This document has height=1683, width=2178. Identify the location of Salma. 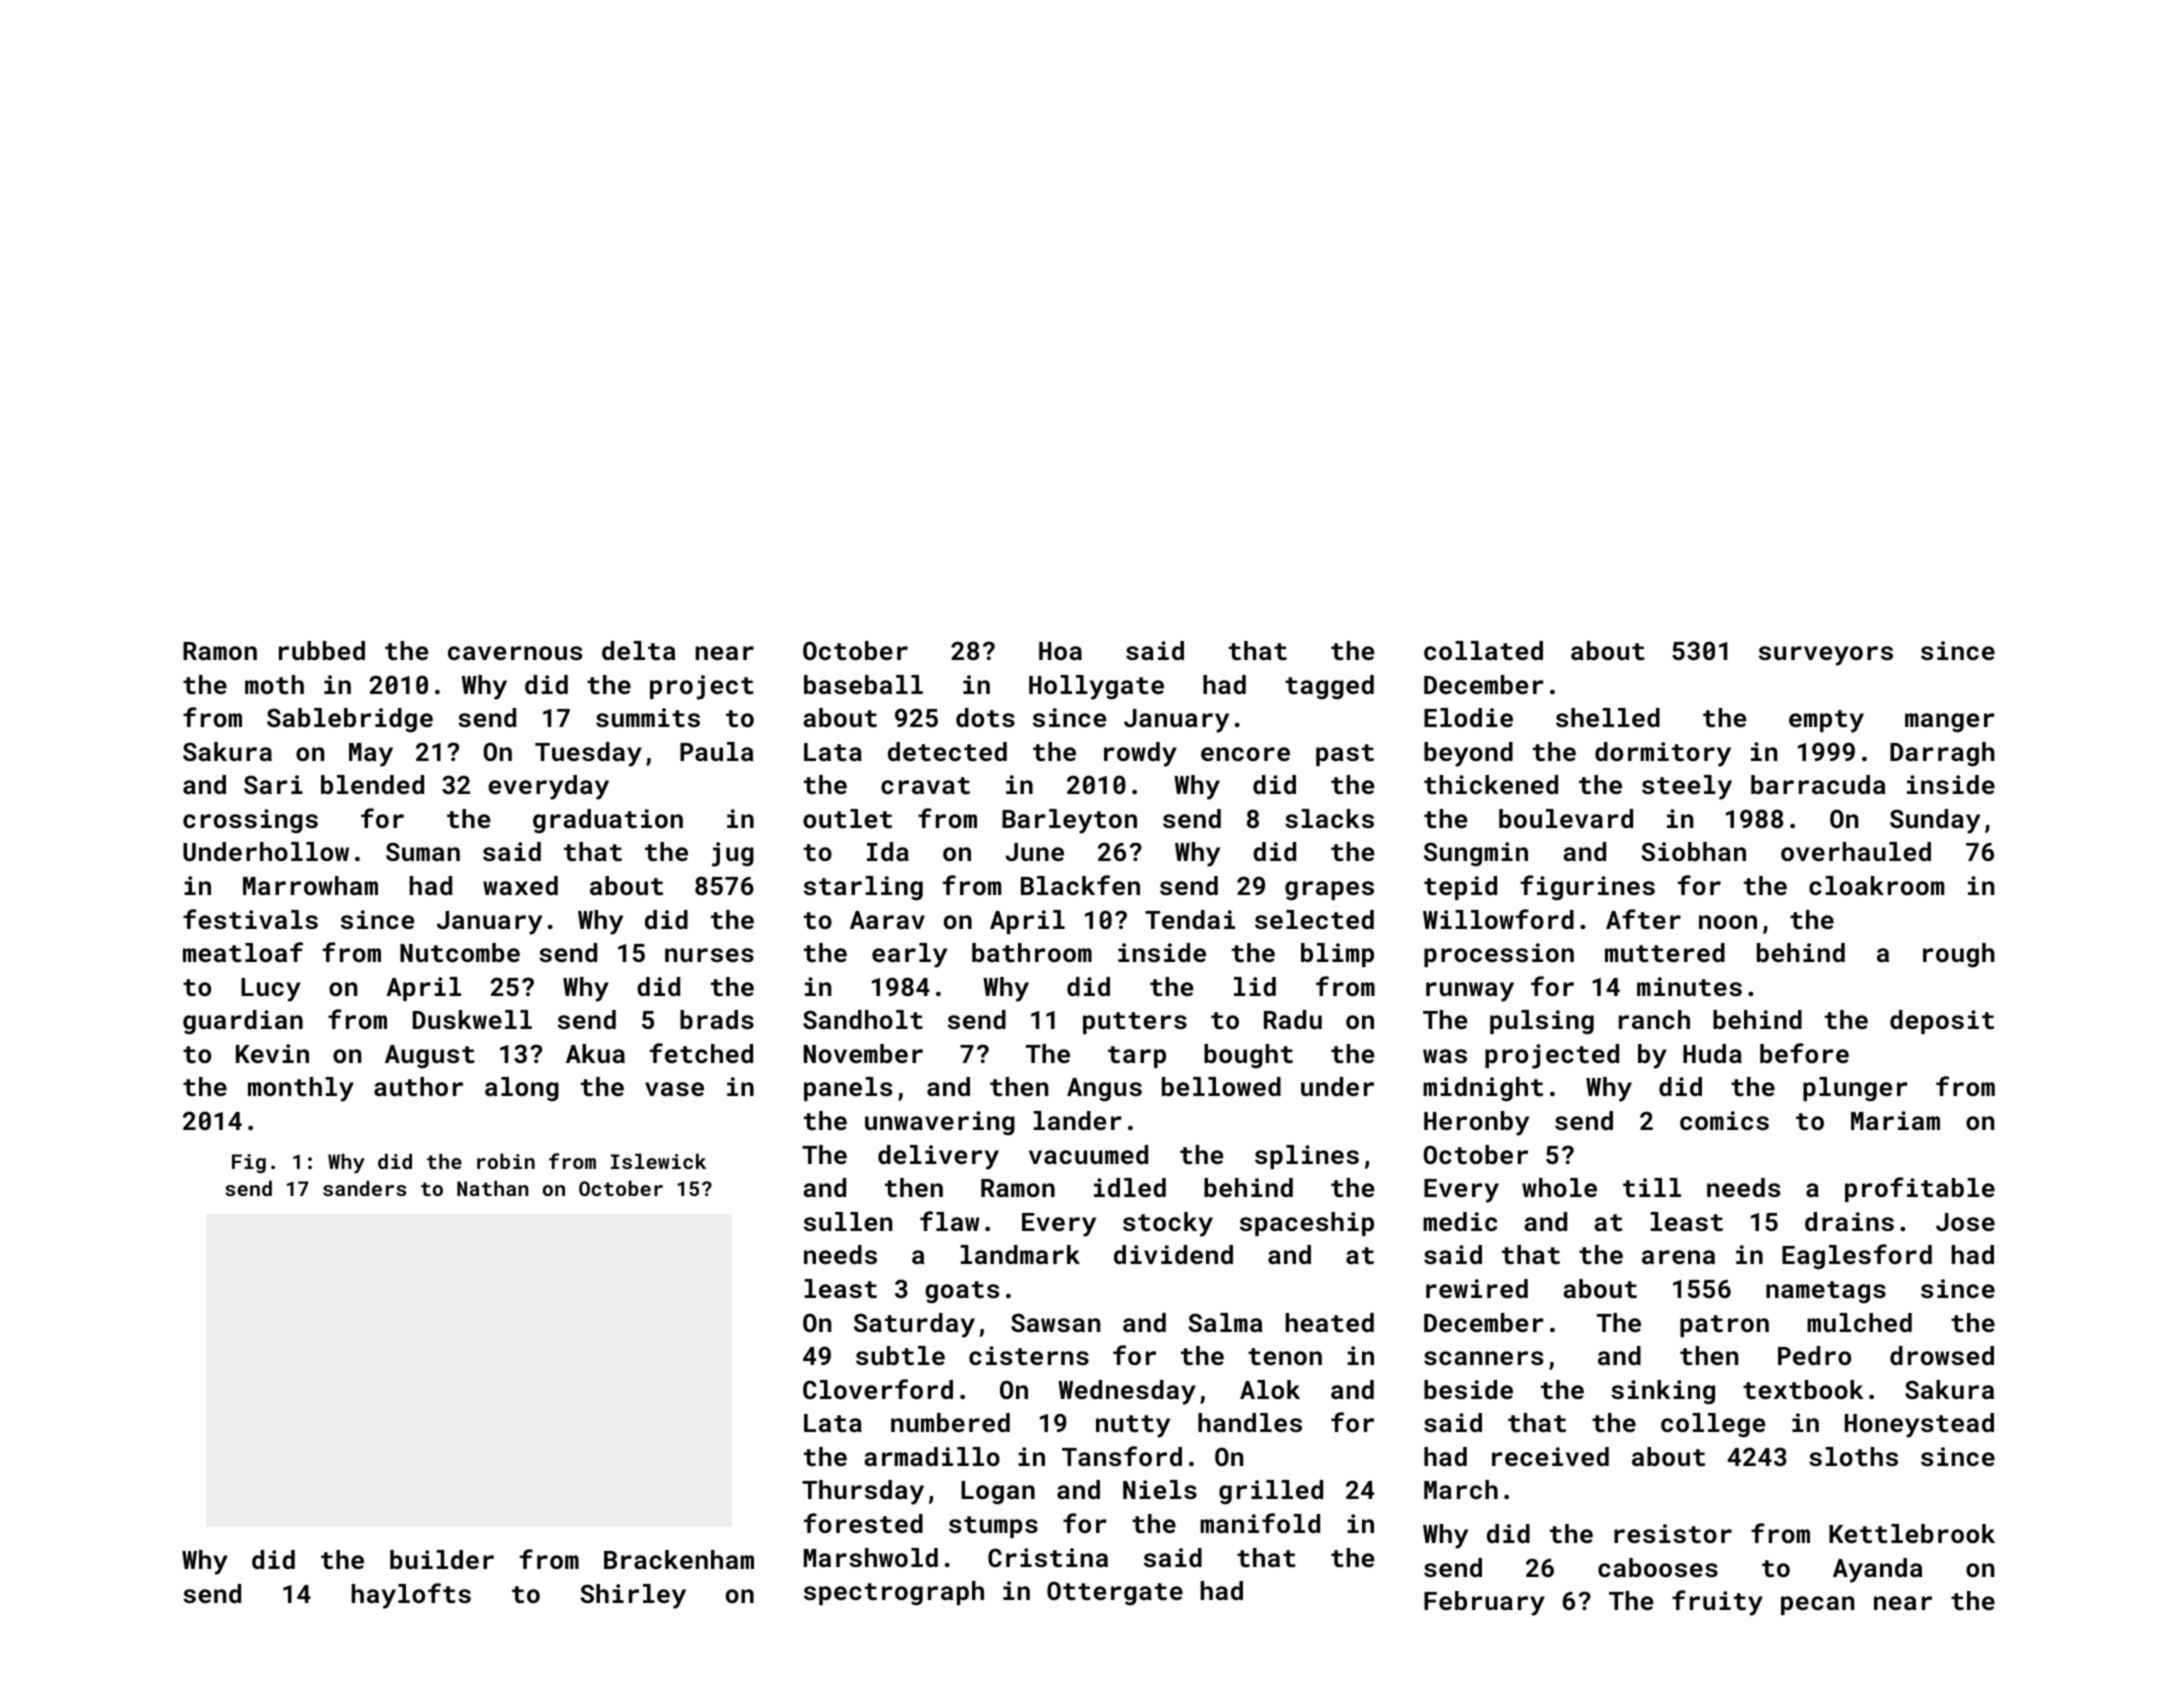
(1225, 1322).
